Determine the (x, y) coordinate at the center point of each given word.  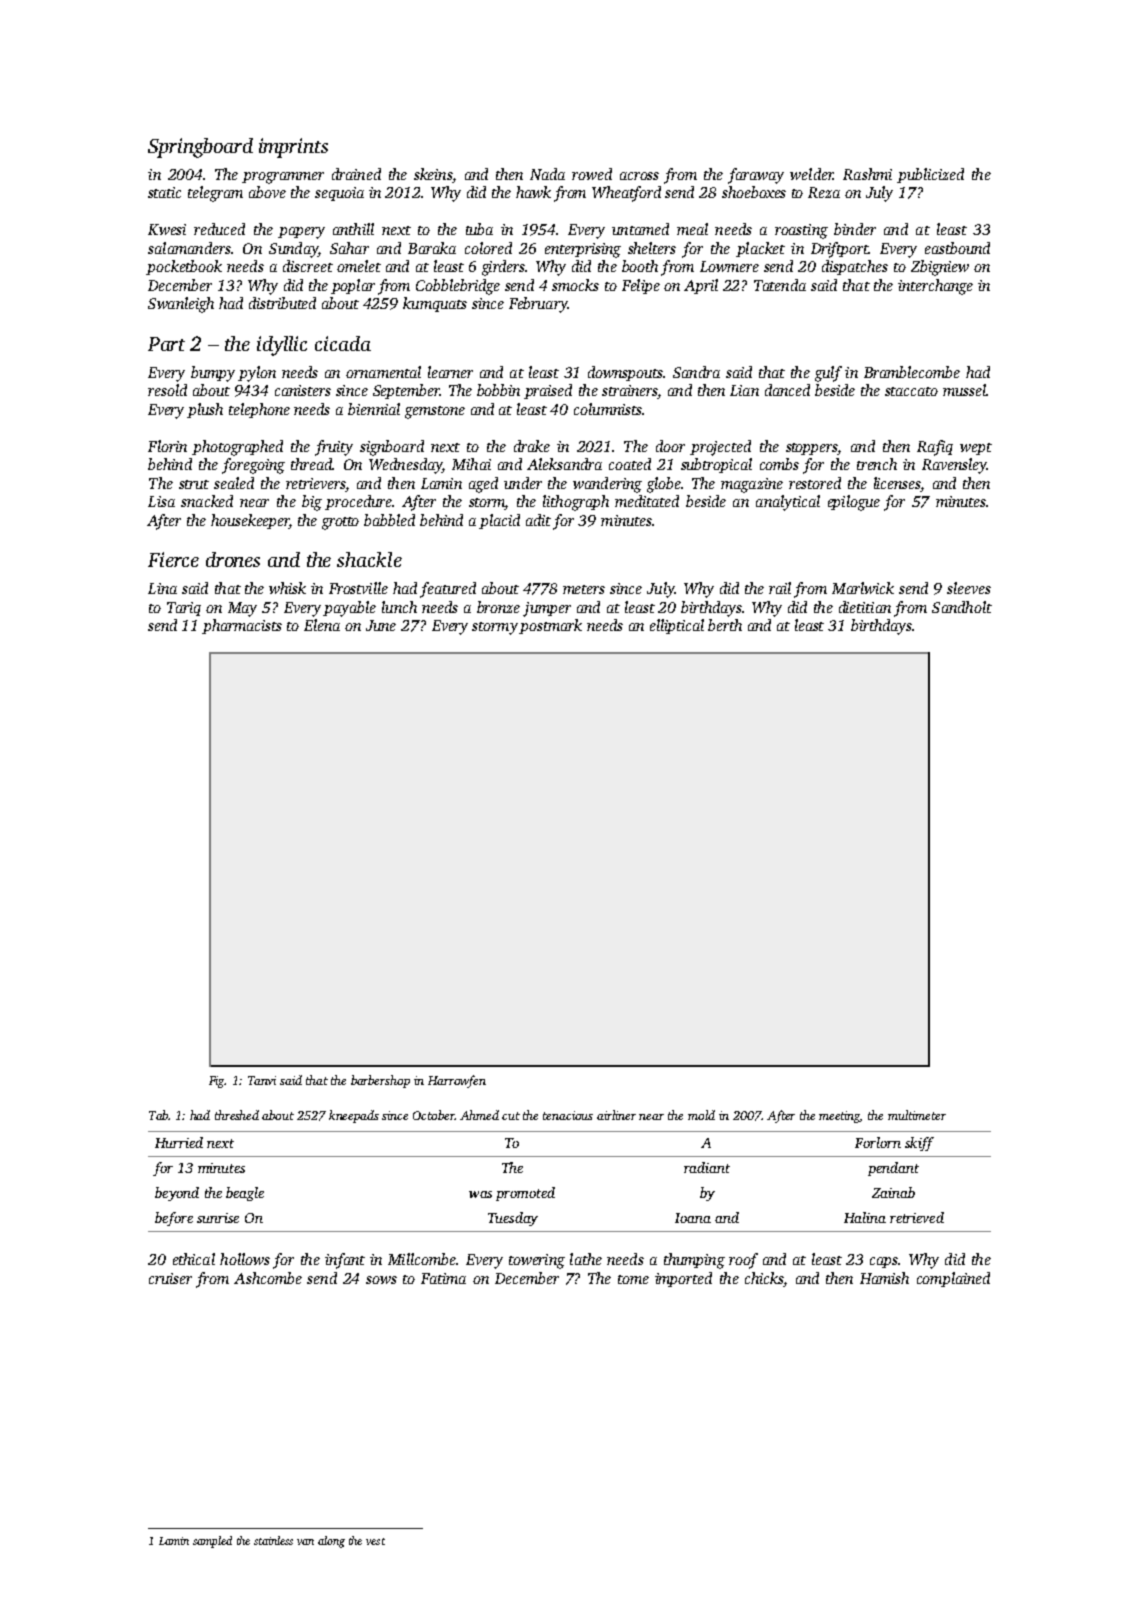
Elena (322, 625)
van (305, 1542)
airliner (616, 1115)
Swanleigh (181, 305)
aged (483, 485)
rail (780, 588)
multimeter (917, 1115)
